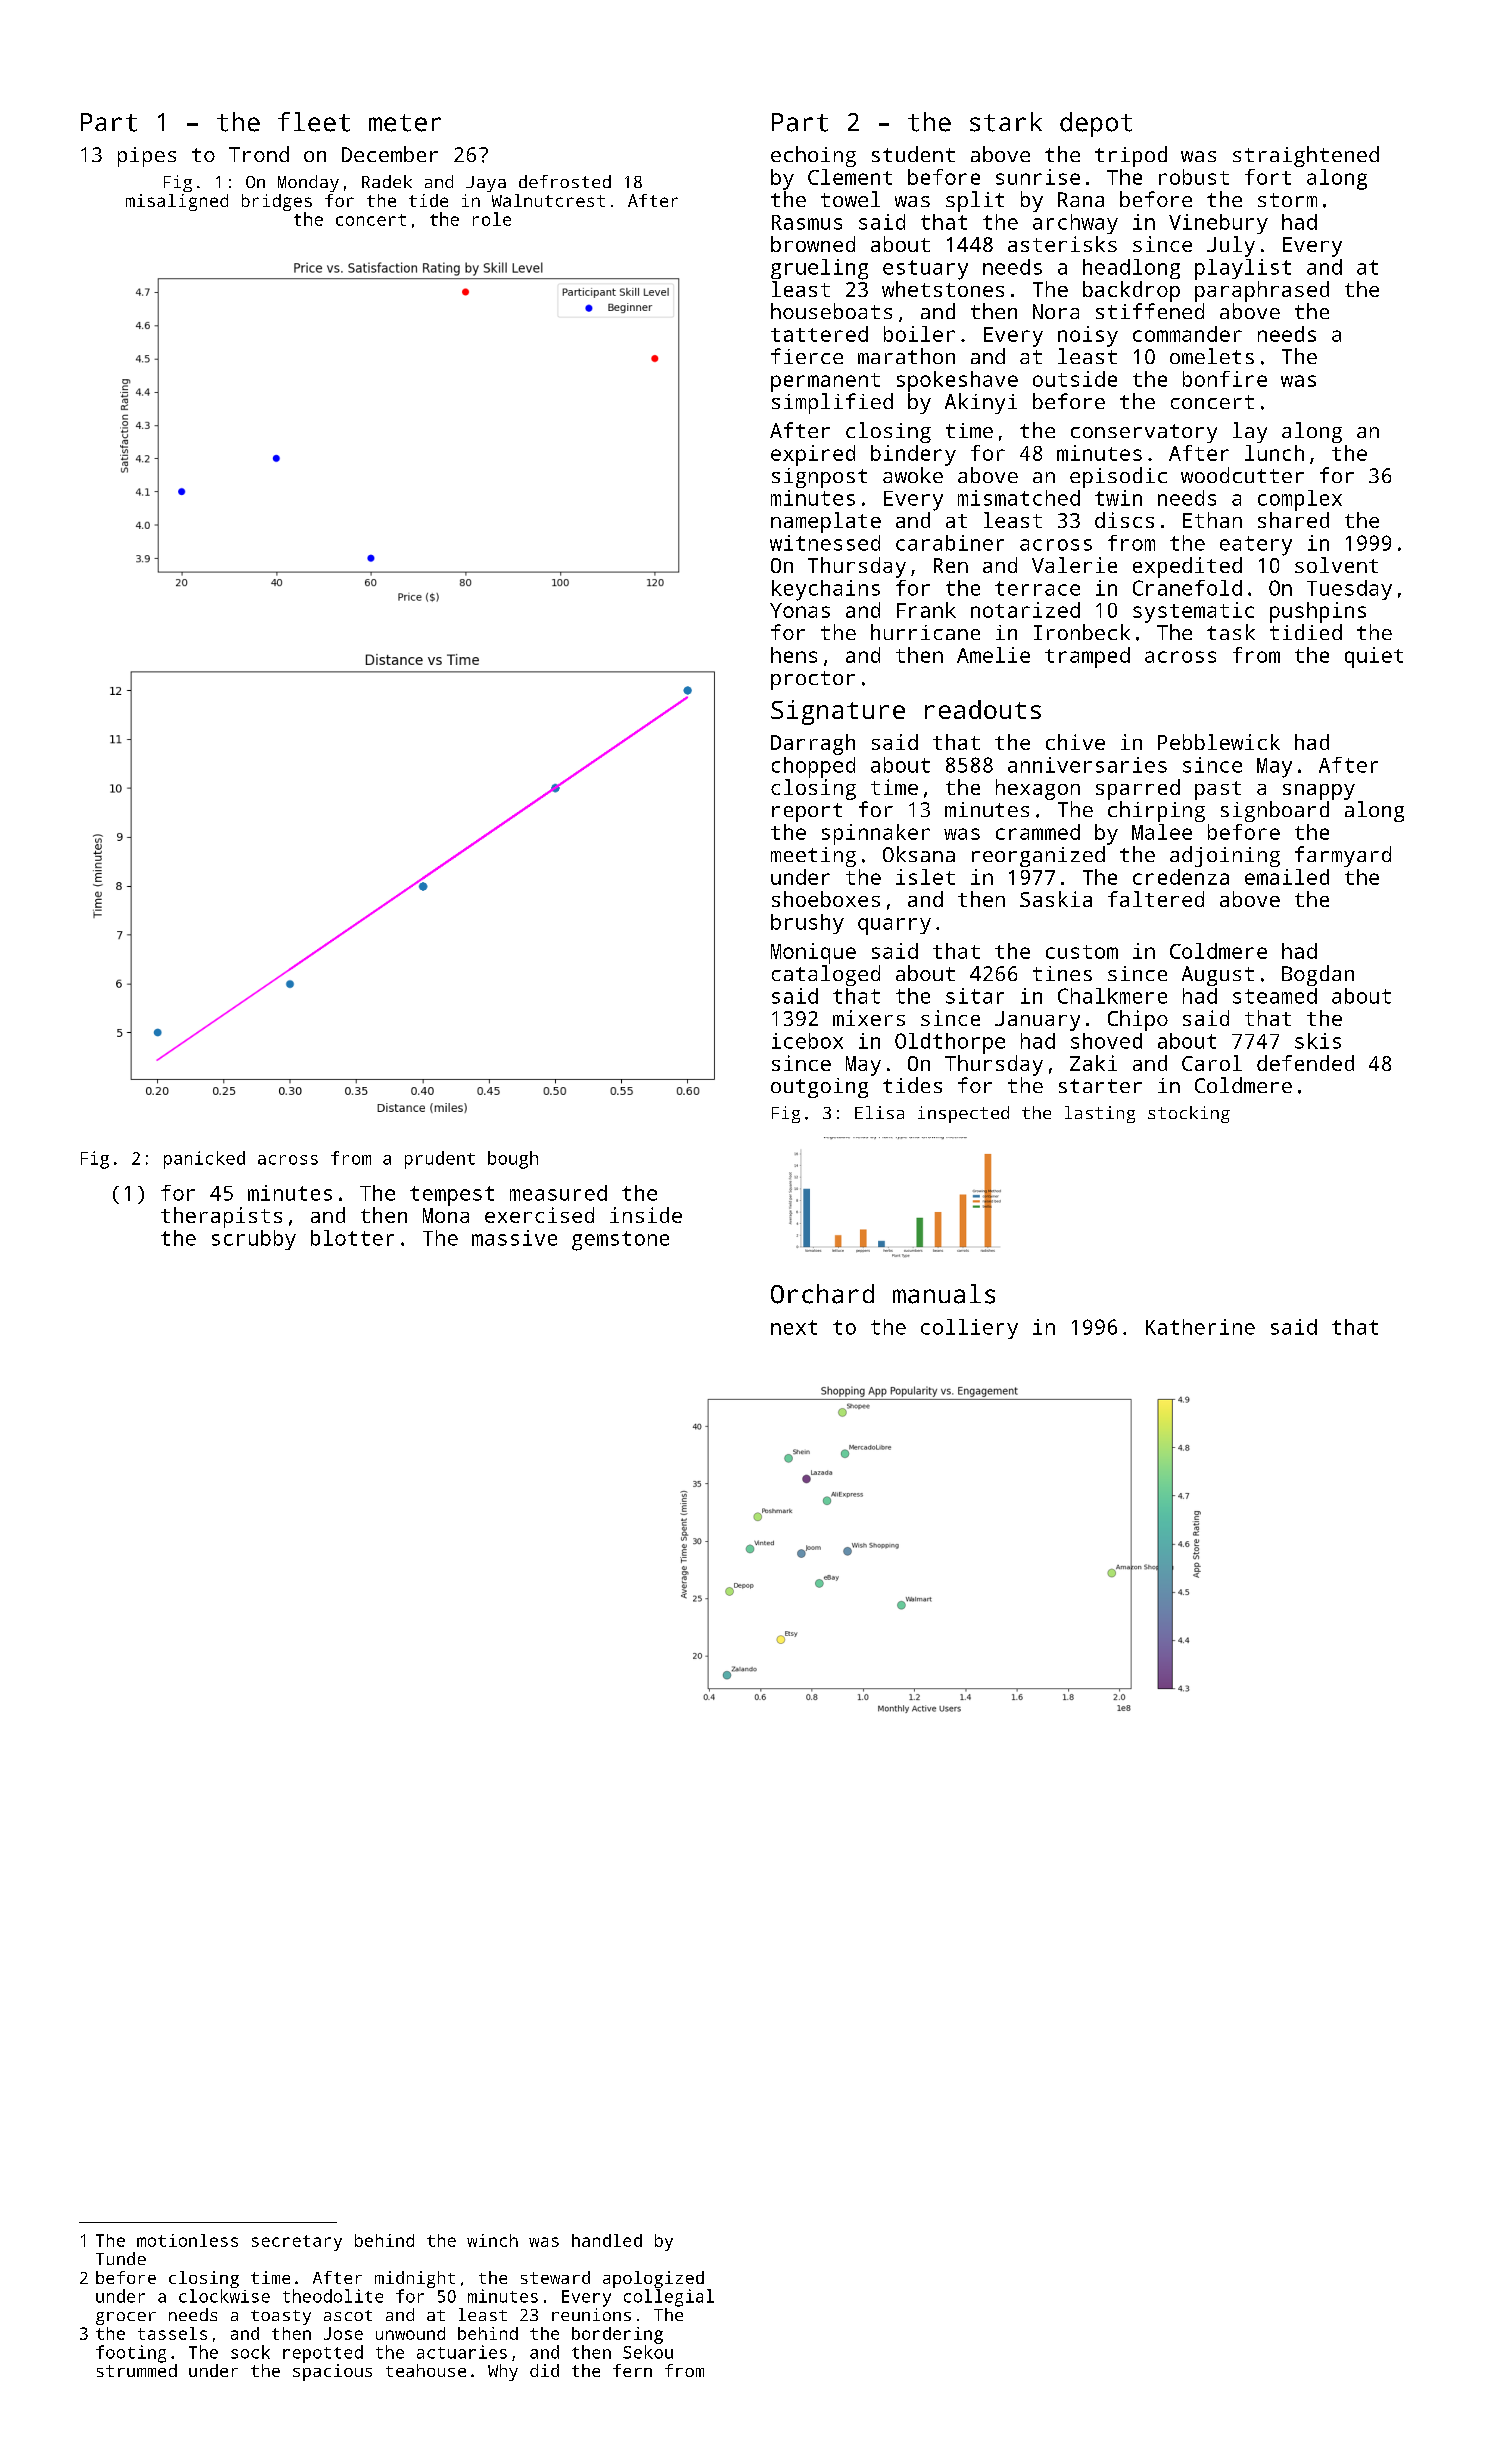 The height and width of the document is (2464, 1496). Describe the element at coordinates (653, 2279) in the document. I see `apologized` at that location.
